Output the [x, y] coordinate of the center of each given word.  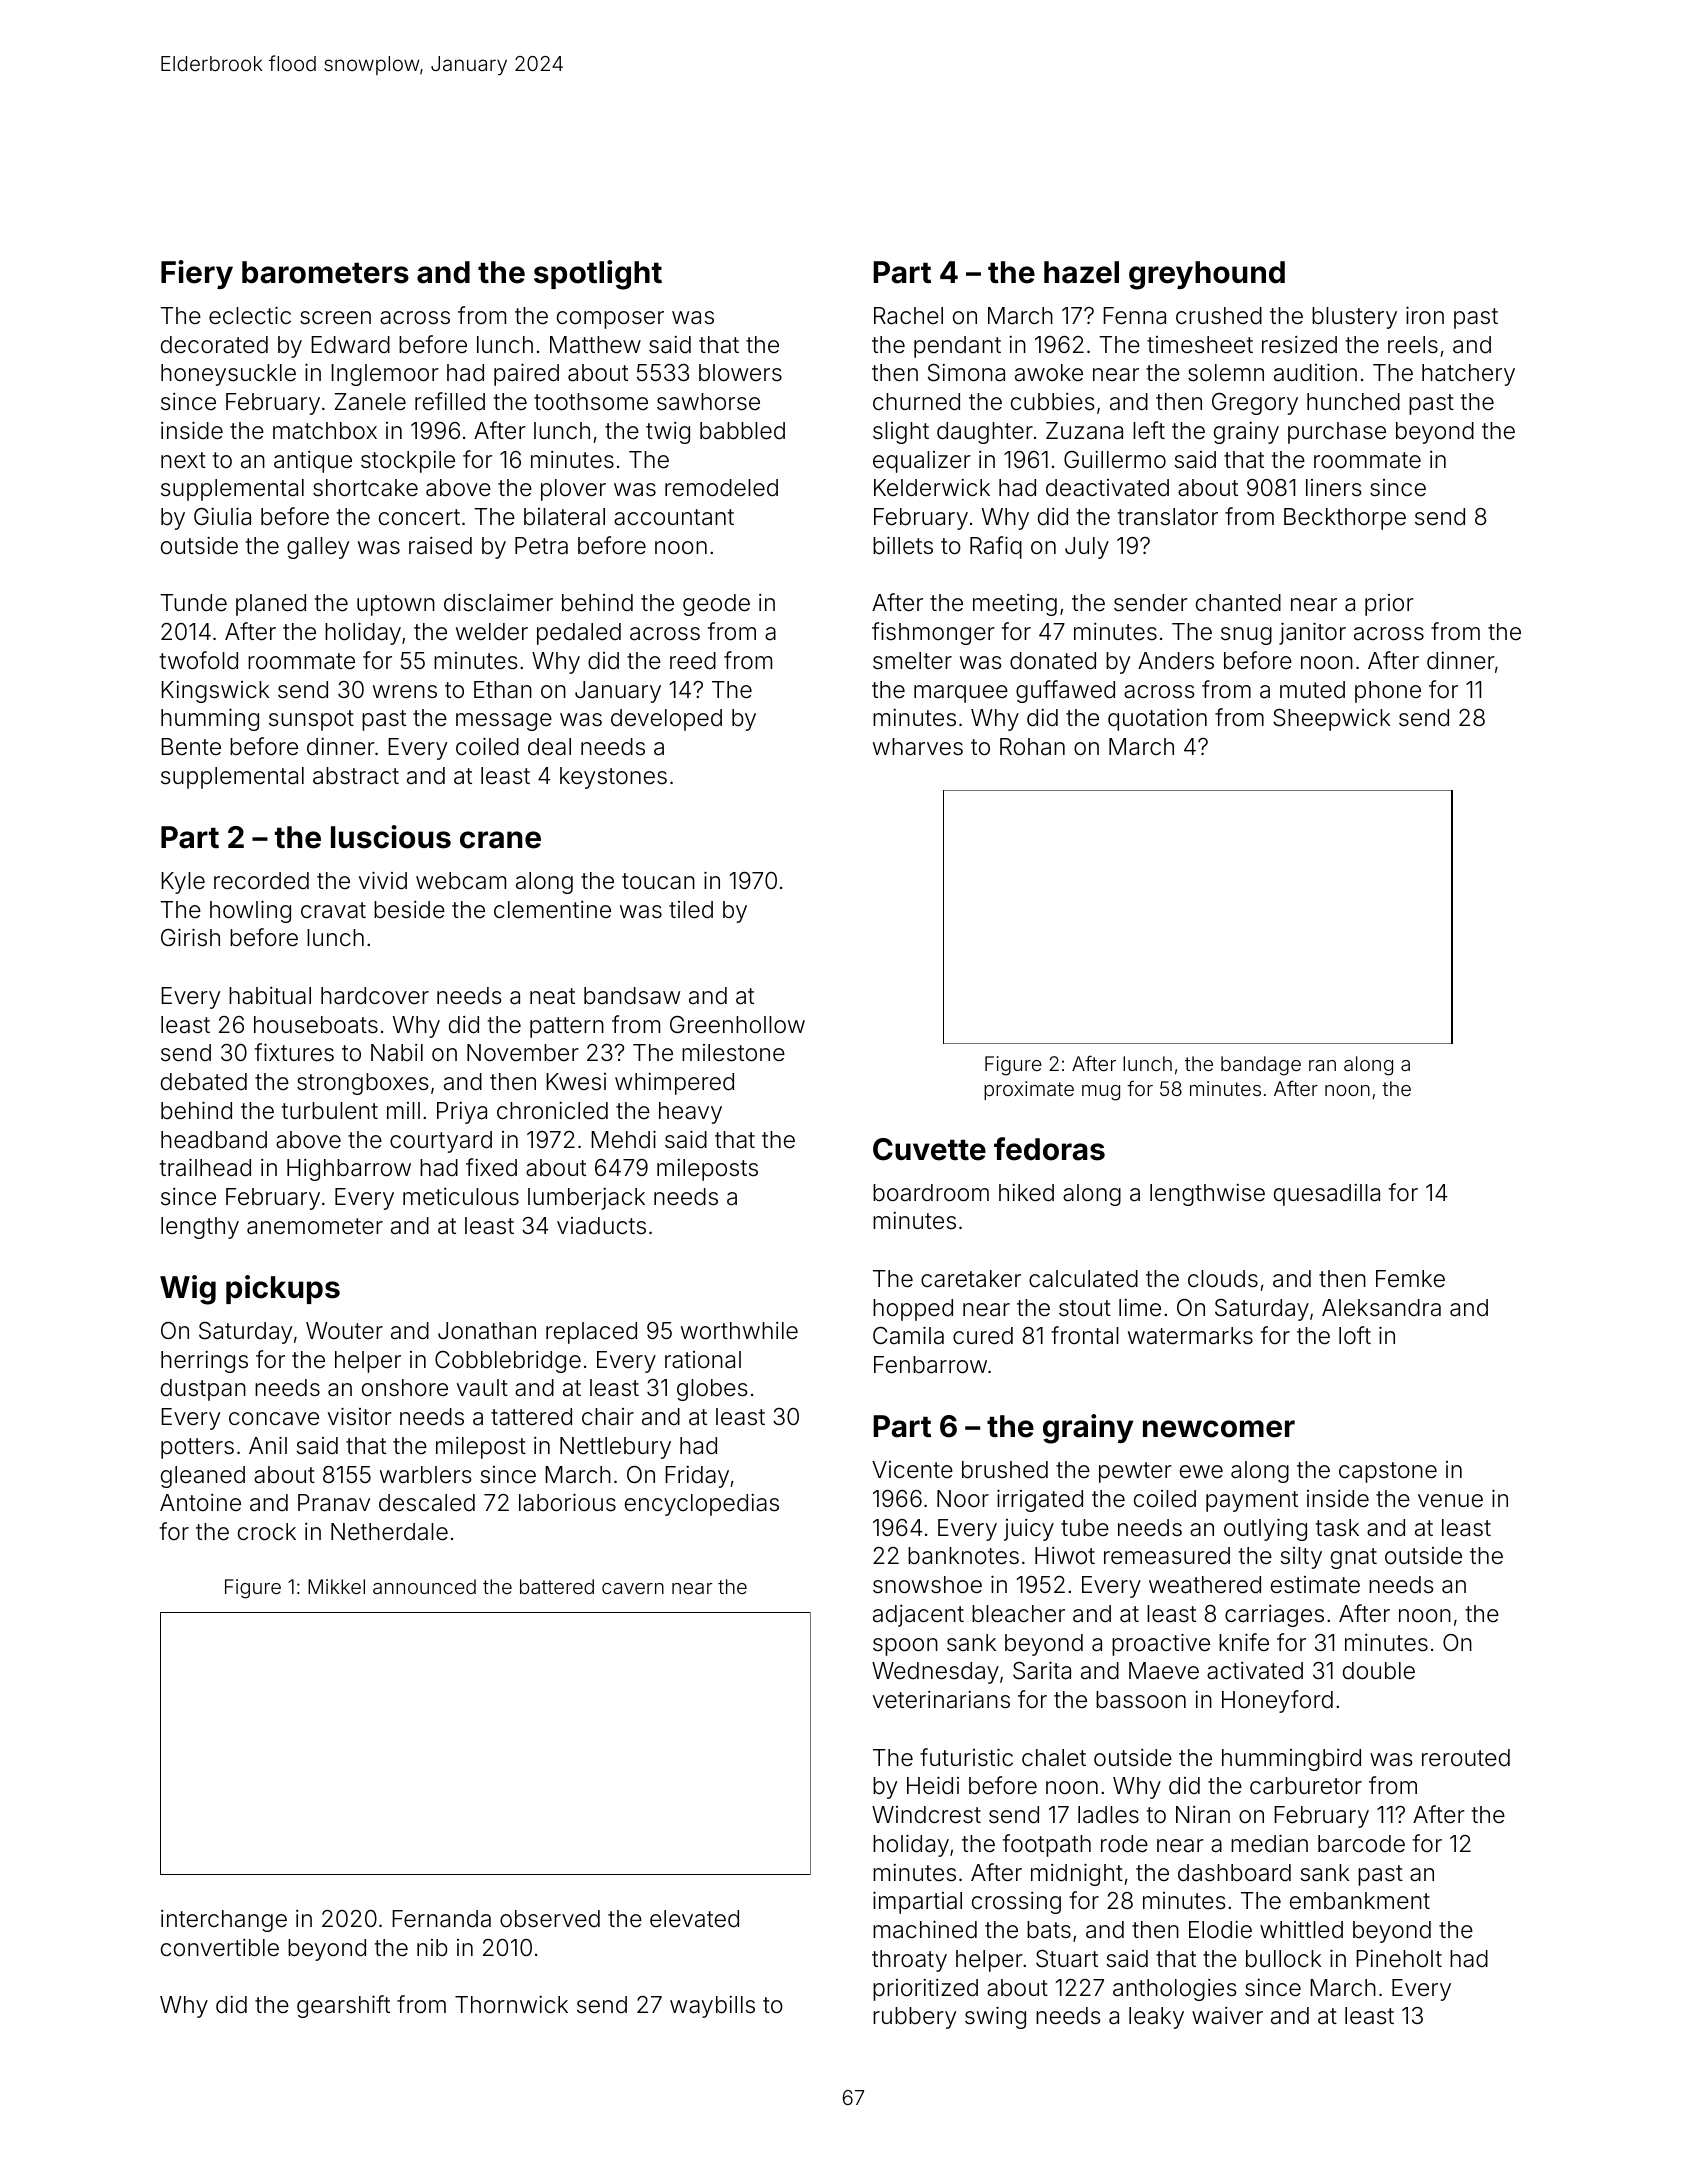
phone [1388, 692]
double [1379, 1671]
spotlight [598, 275]
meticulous [461, 1197]
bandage [1261, 1066]
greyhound [1207, 275]
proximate [1029, 1090]
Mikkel [336, 1586]
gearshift [343, 2006]
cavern [633, 1588]
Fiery [197, 274]
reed [693, 661]
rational [703, 1360]
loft [1355, 1335]
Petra [541, 546]
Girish [190, 937]
